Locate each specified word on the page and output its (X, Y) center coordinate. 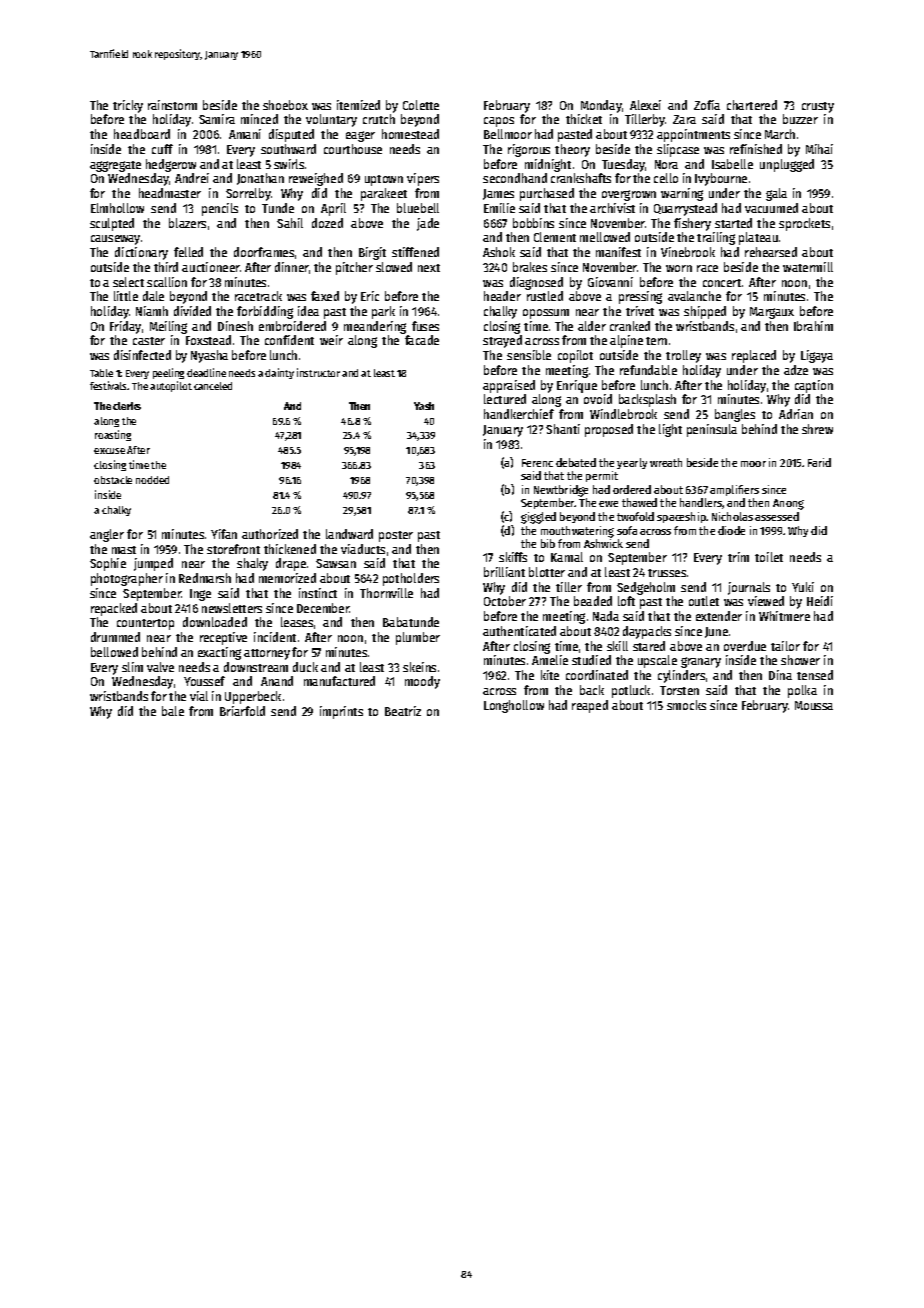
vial (199, 696)
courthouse (353, 149)
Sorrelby (248, 194)
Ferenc (537, 463)
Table (101, 373)
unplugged (787, 165)
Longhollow (514, 706)
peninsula (712, 430)
